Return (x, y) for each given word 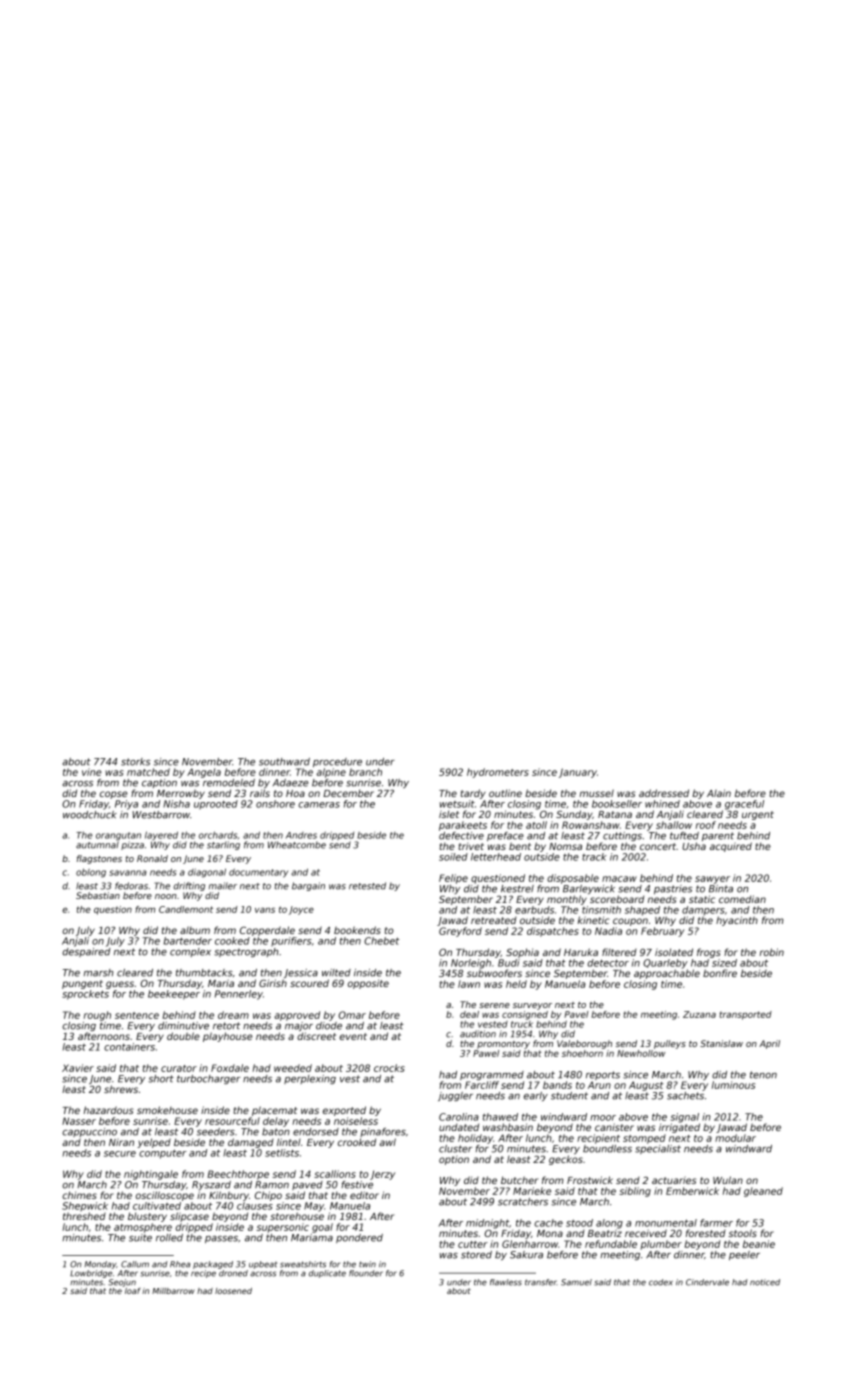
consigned (525, 1015)
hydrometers (498, 773)
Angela (204, 773)
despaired (86, 952)
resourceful (232, 1121)
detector (608, 963)
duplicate (327, 1274)
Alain (719, 793)
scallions (335, 1174)
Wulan (728, 1180)
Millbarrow (173, 1291)
